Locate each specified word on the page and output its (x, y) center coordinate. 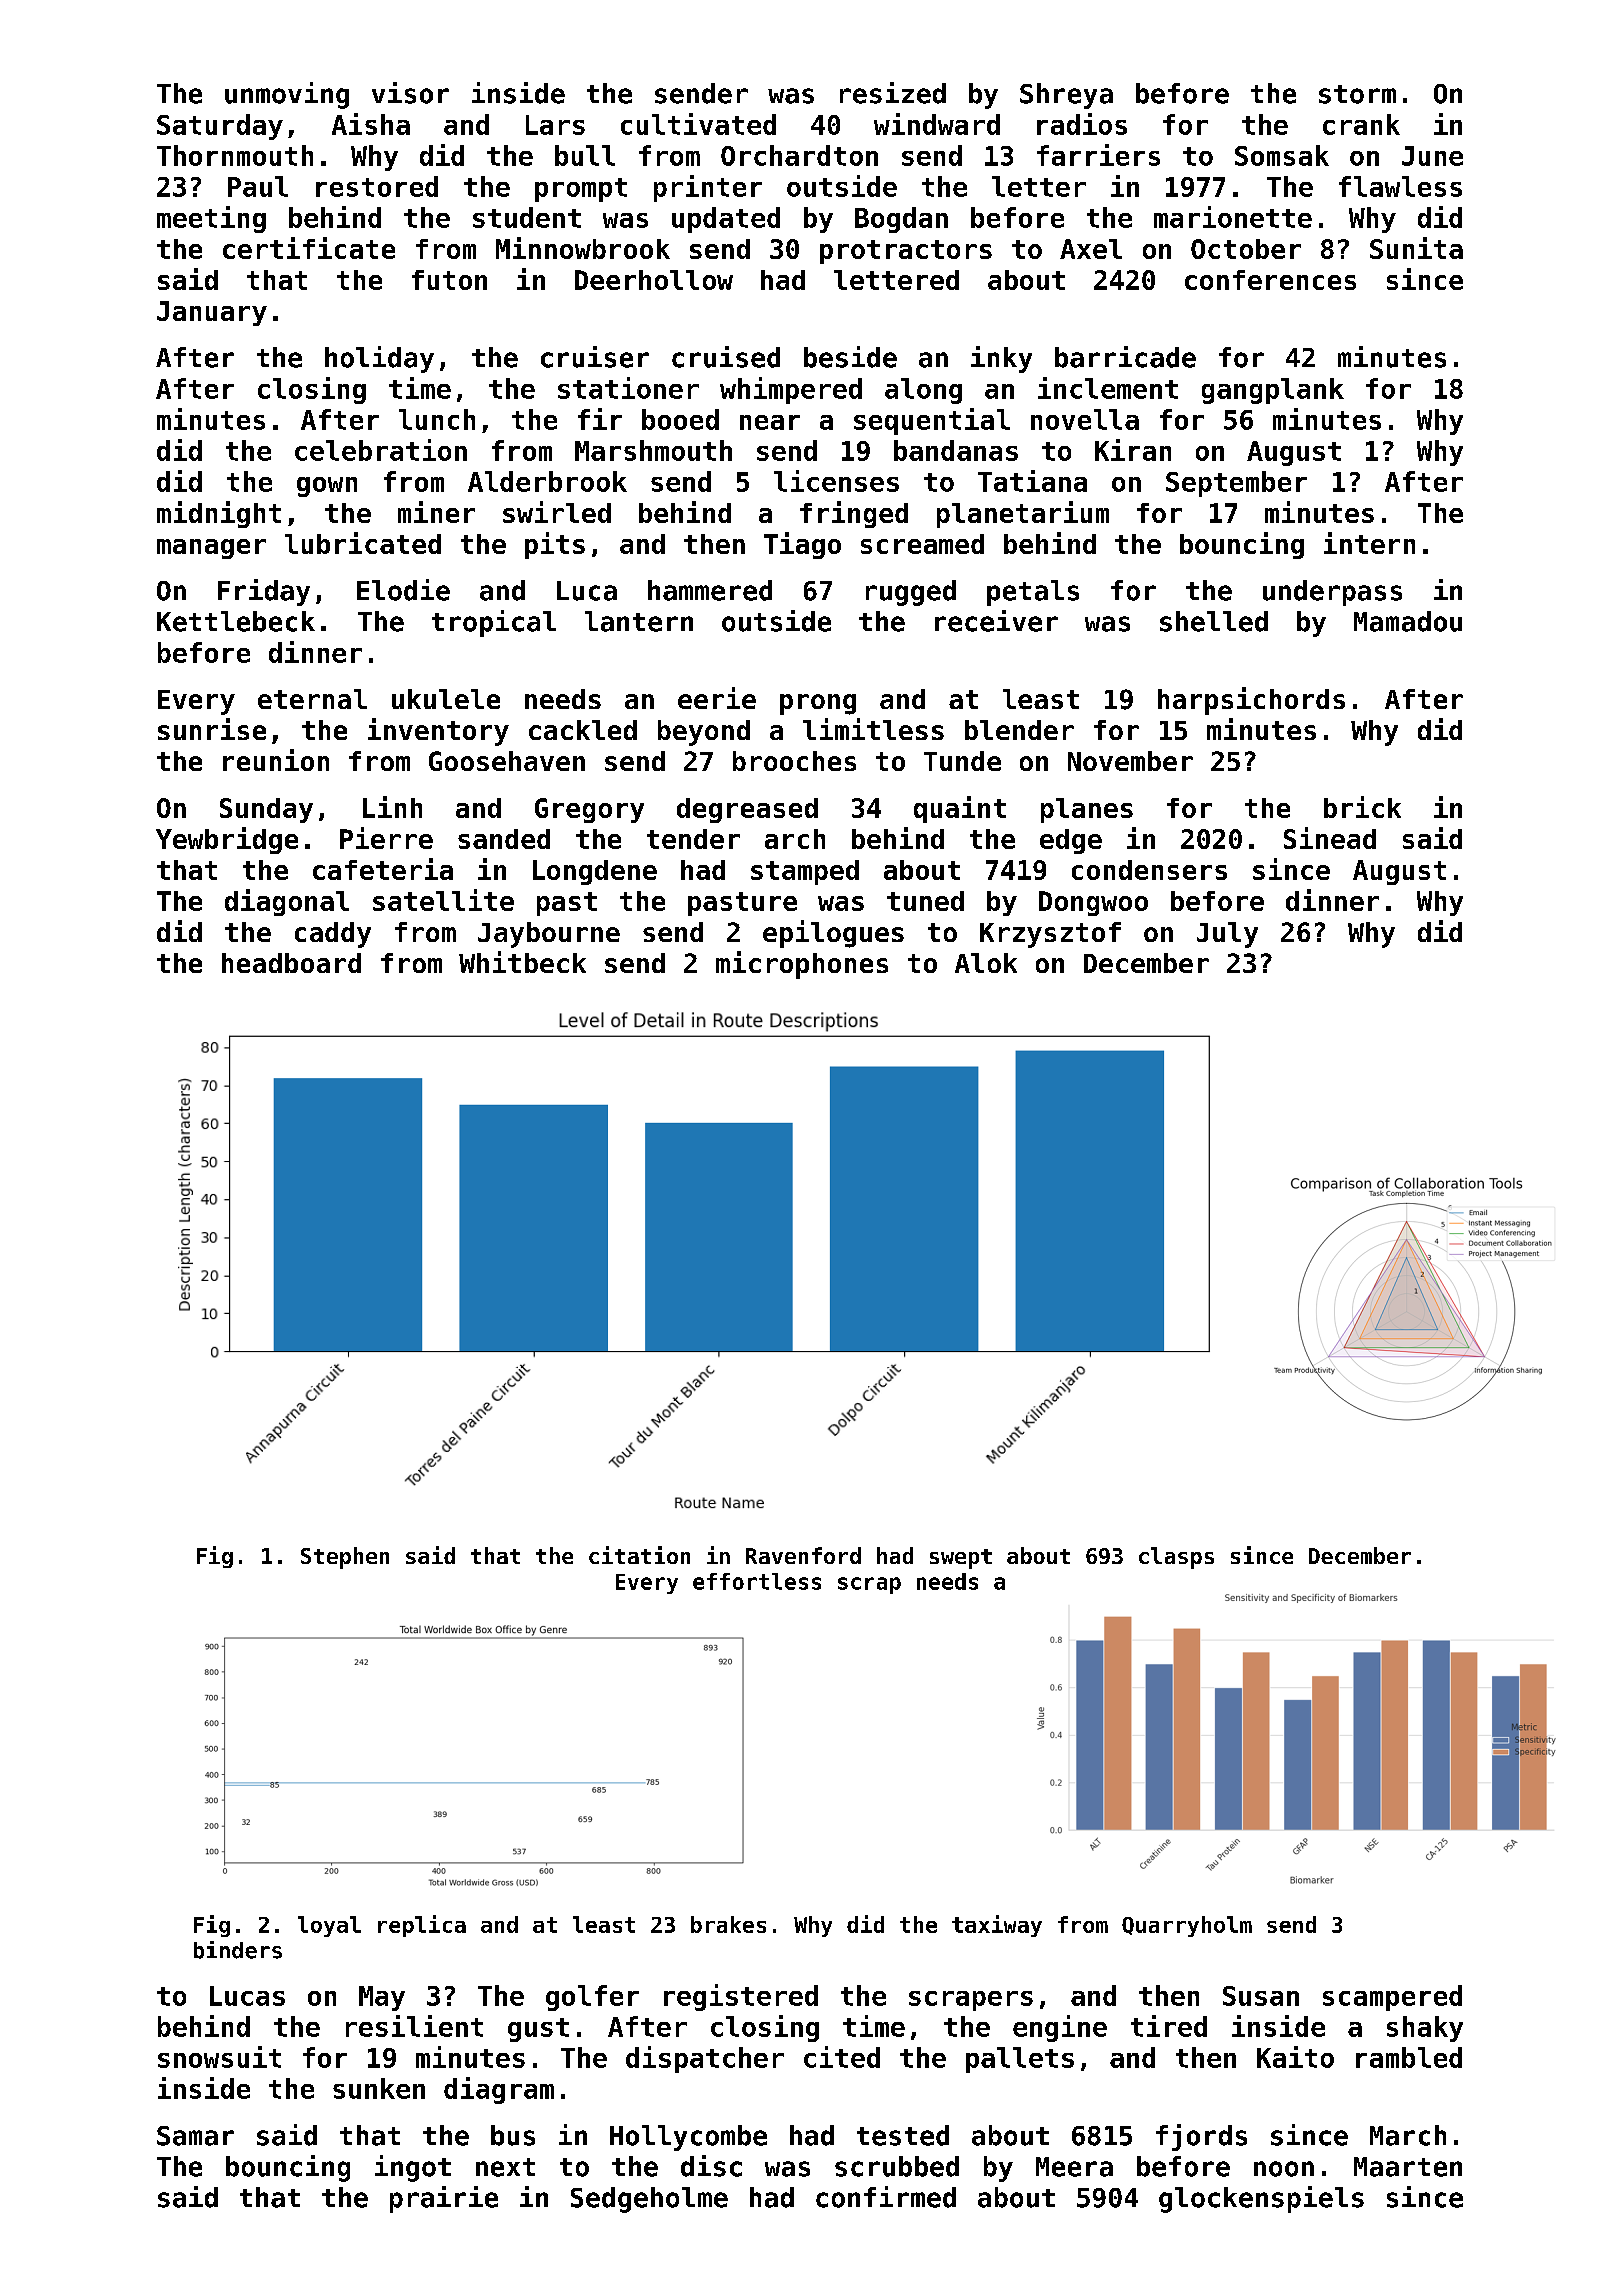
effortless (757, 1581)
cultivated (698, 124)
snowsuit (219, 2057)
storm (1357, 94)
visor (410, 93)
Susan (1261, 1996)
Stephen (345, 1558)
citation (639, 1555)
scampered (1392, 1998)
